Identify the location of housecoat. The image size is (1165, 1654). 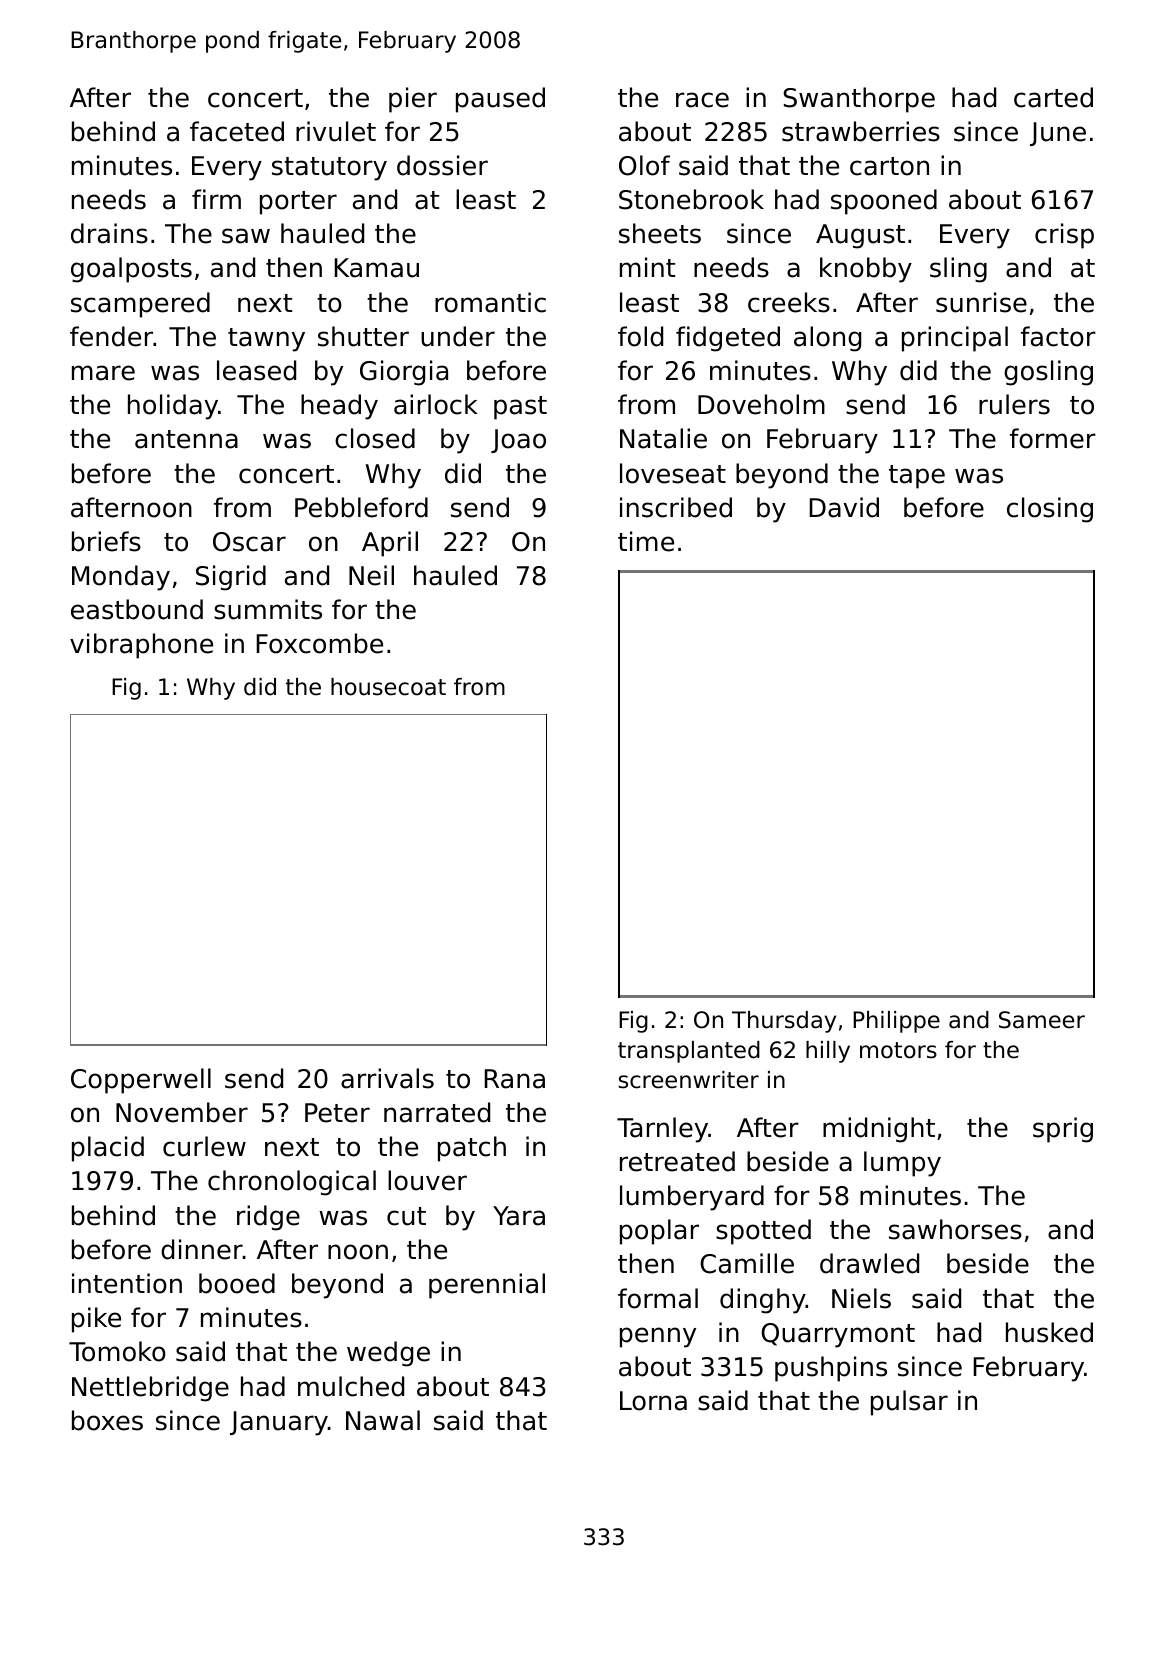
(388, 687).
